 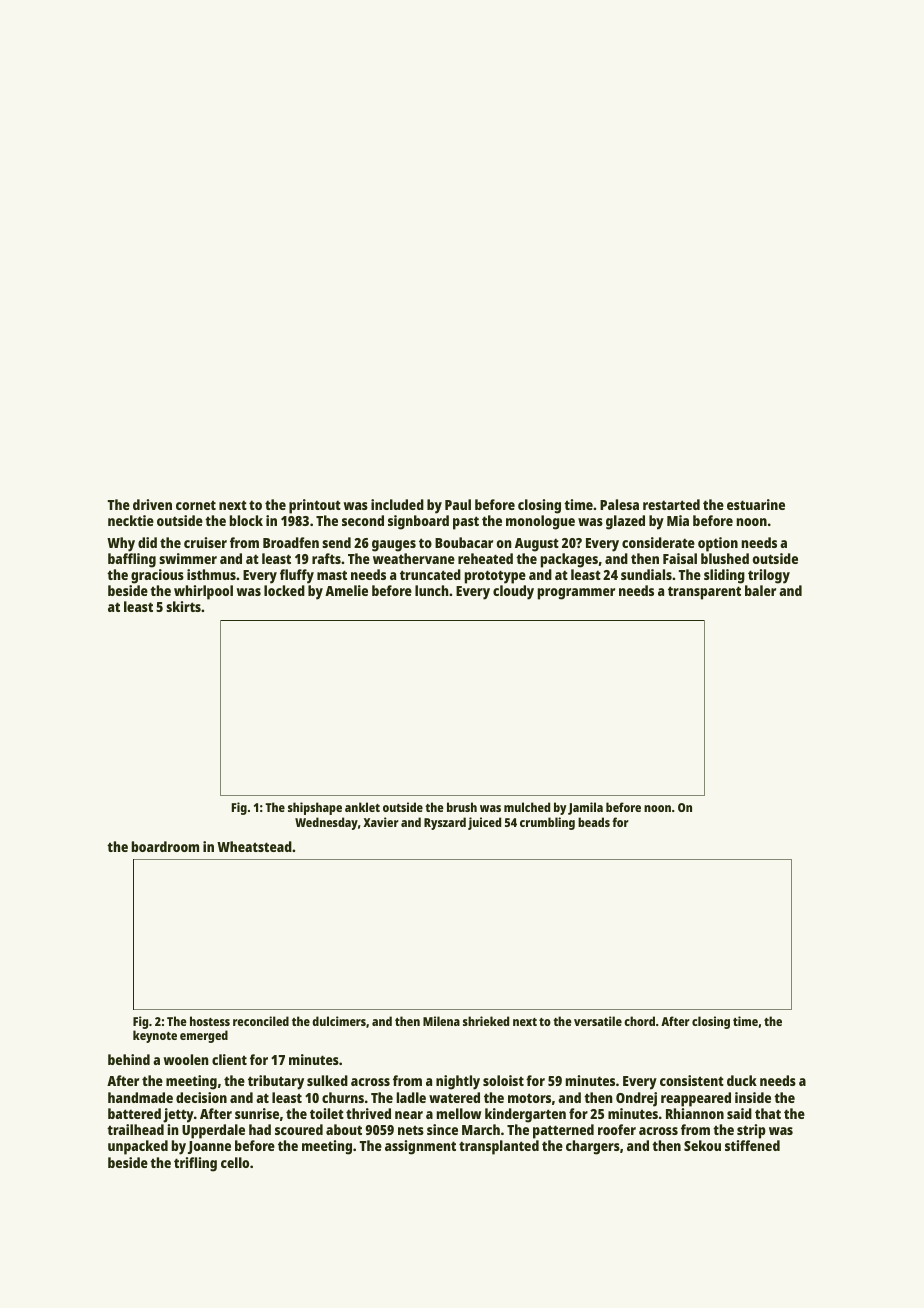 I want to click on juiced, so click(x=484, y=823).
